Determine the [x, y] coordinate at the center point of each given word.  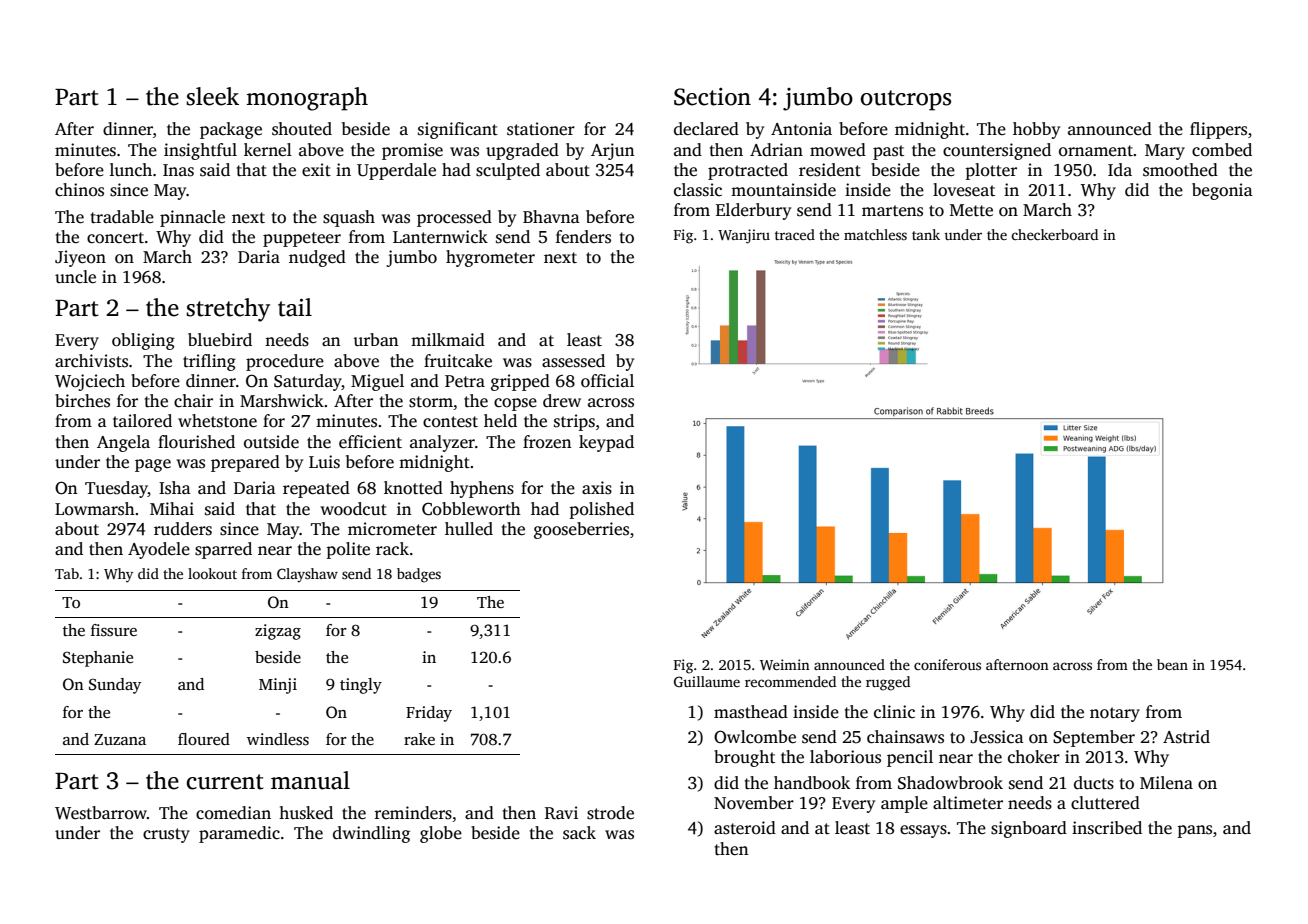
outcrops [905, 100]
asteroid [745, 828]
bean [1172, 664]
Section [712, 97]
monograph [307, 99]
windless [278, 739]
